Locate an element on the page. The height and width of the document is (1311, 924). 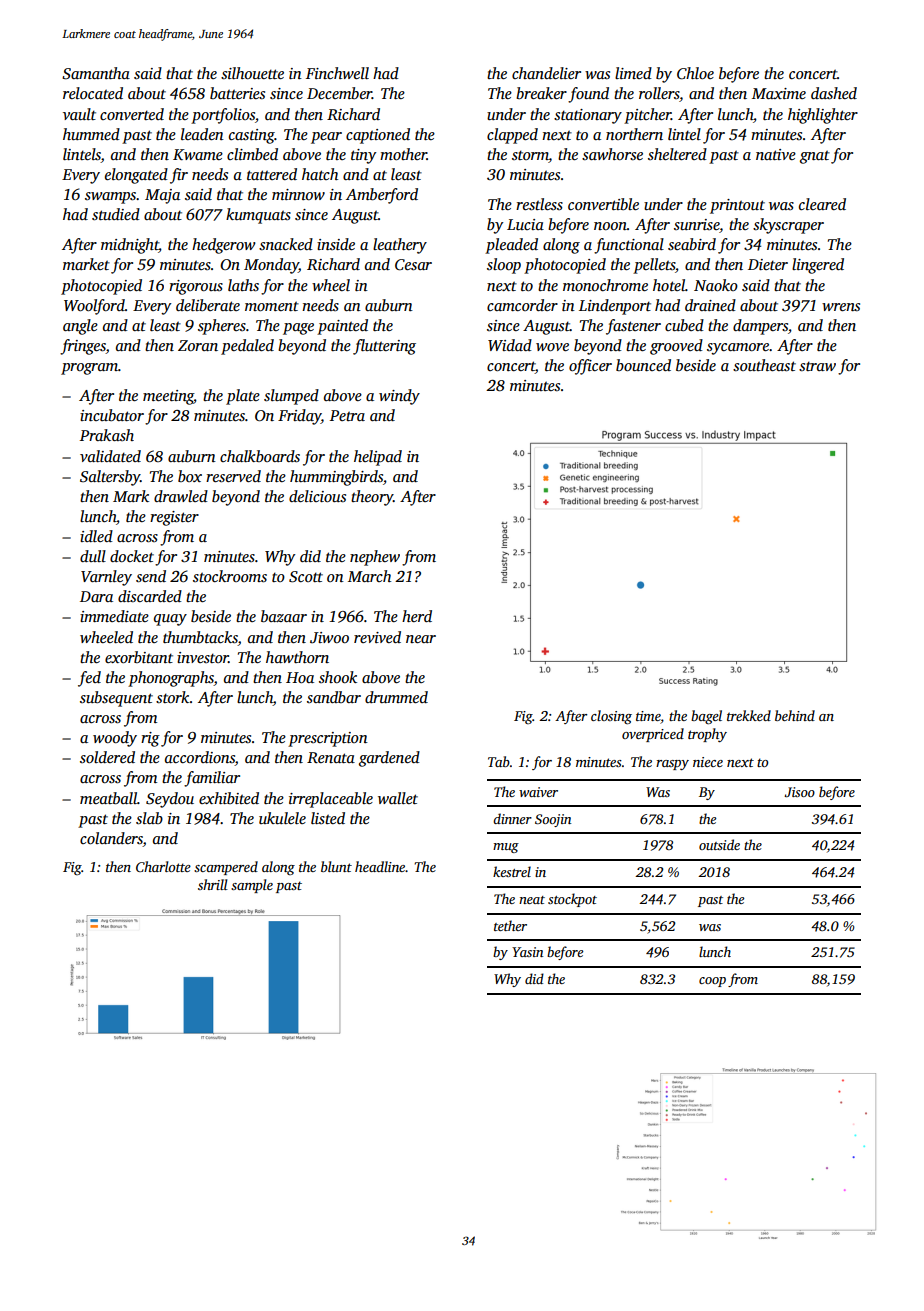
closing is located at coordinates (611, 717).
